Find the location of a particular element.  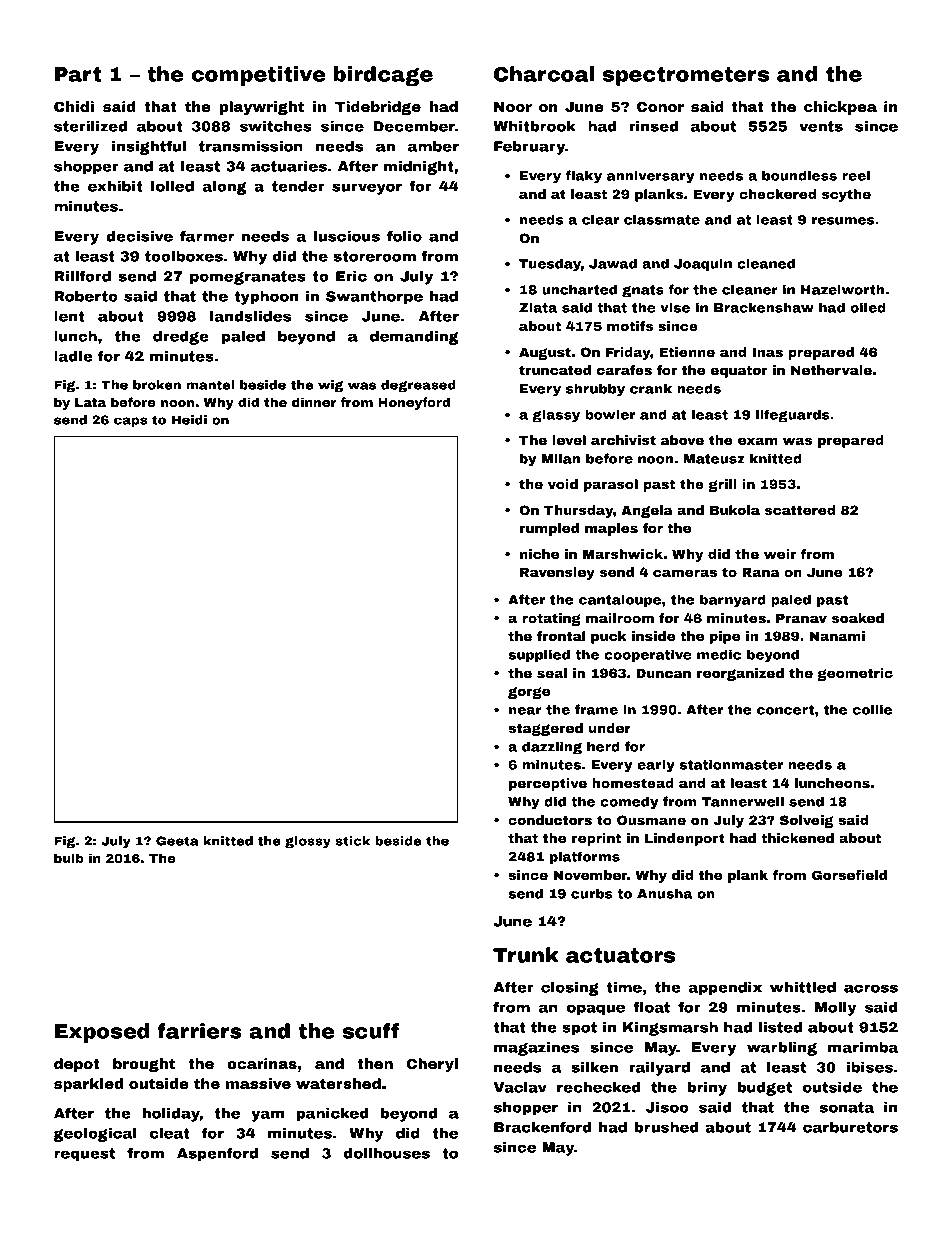

birdcage is located at coordinates (383, 76).
